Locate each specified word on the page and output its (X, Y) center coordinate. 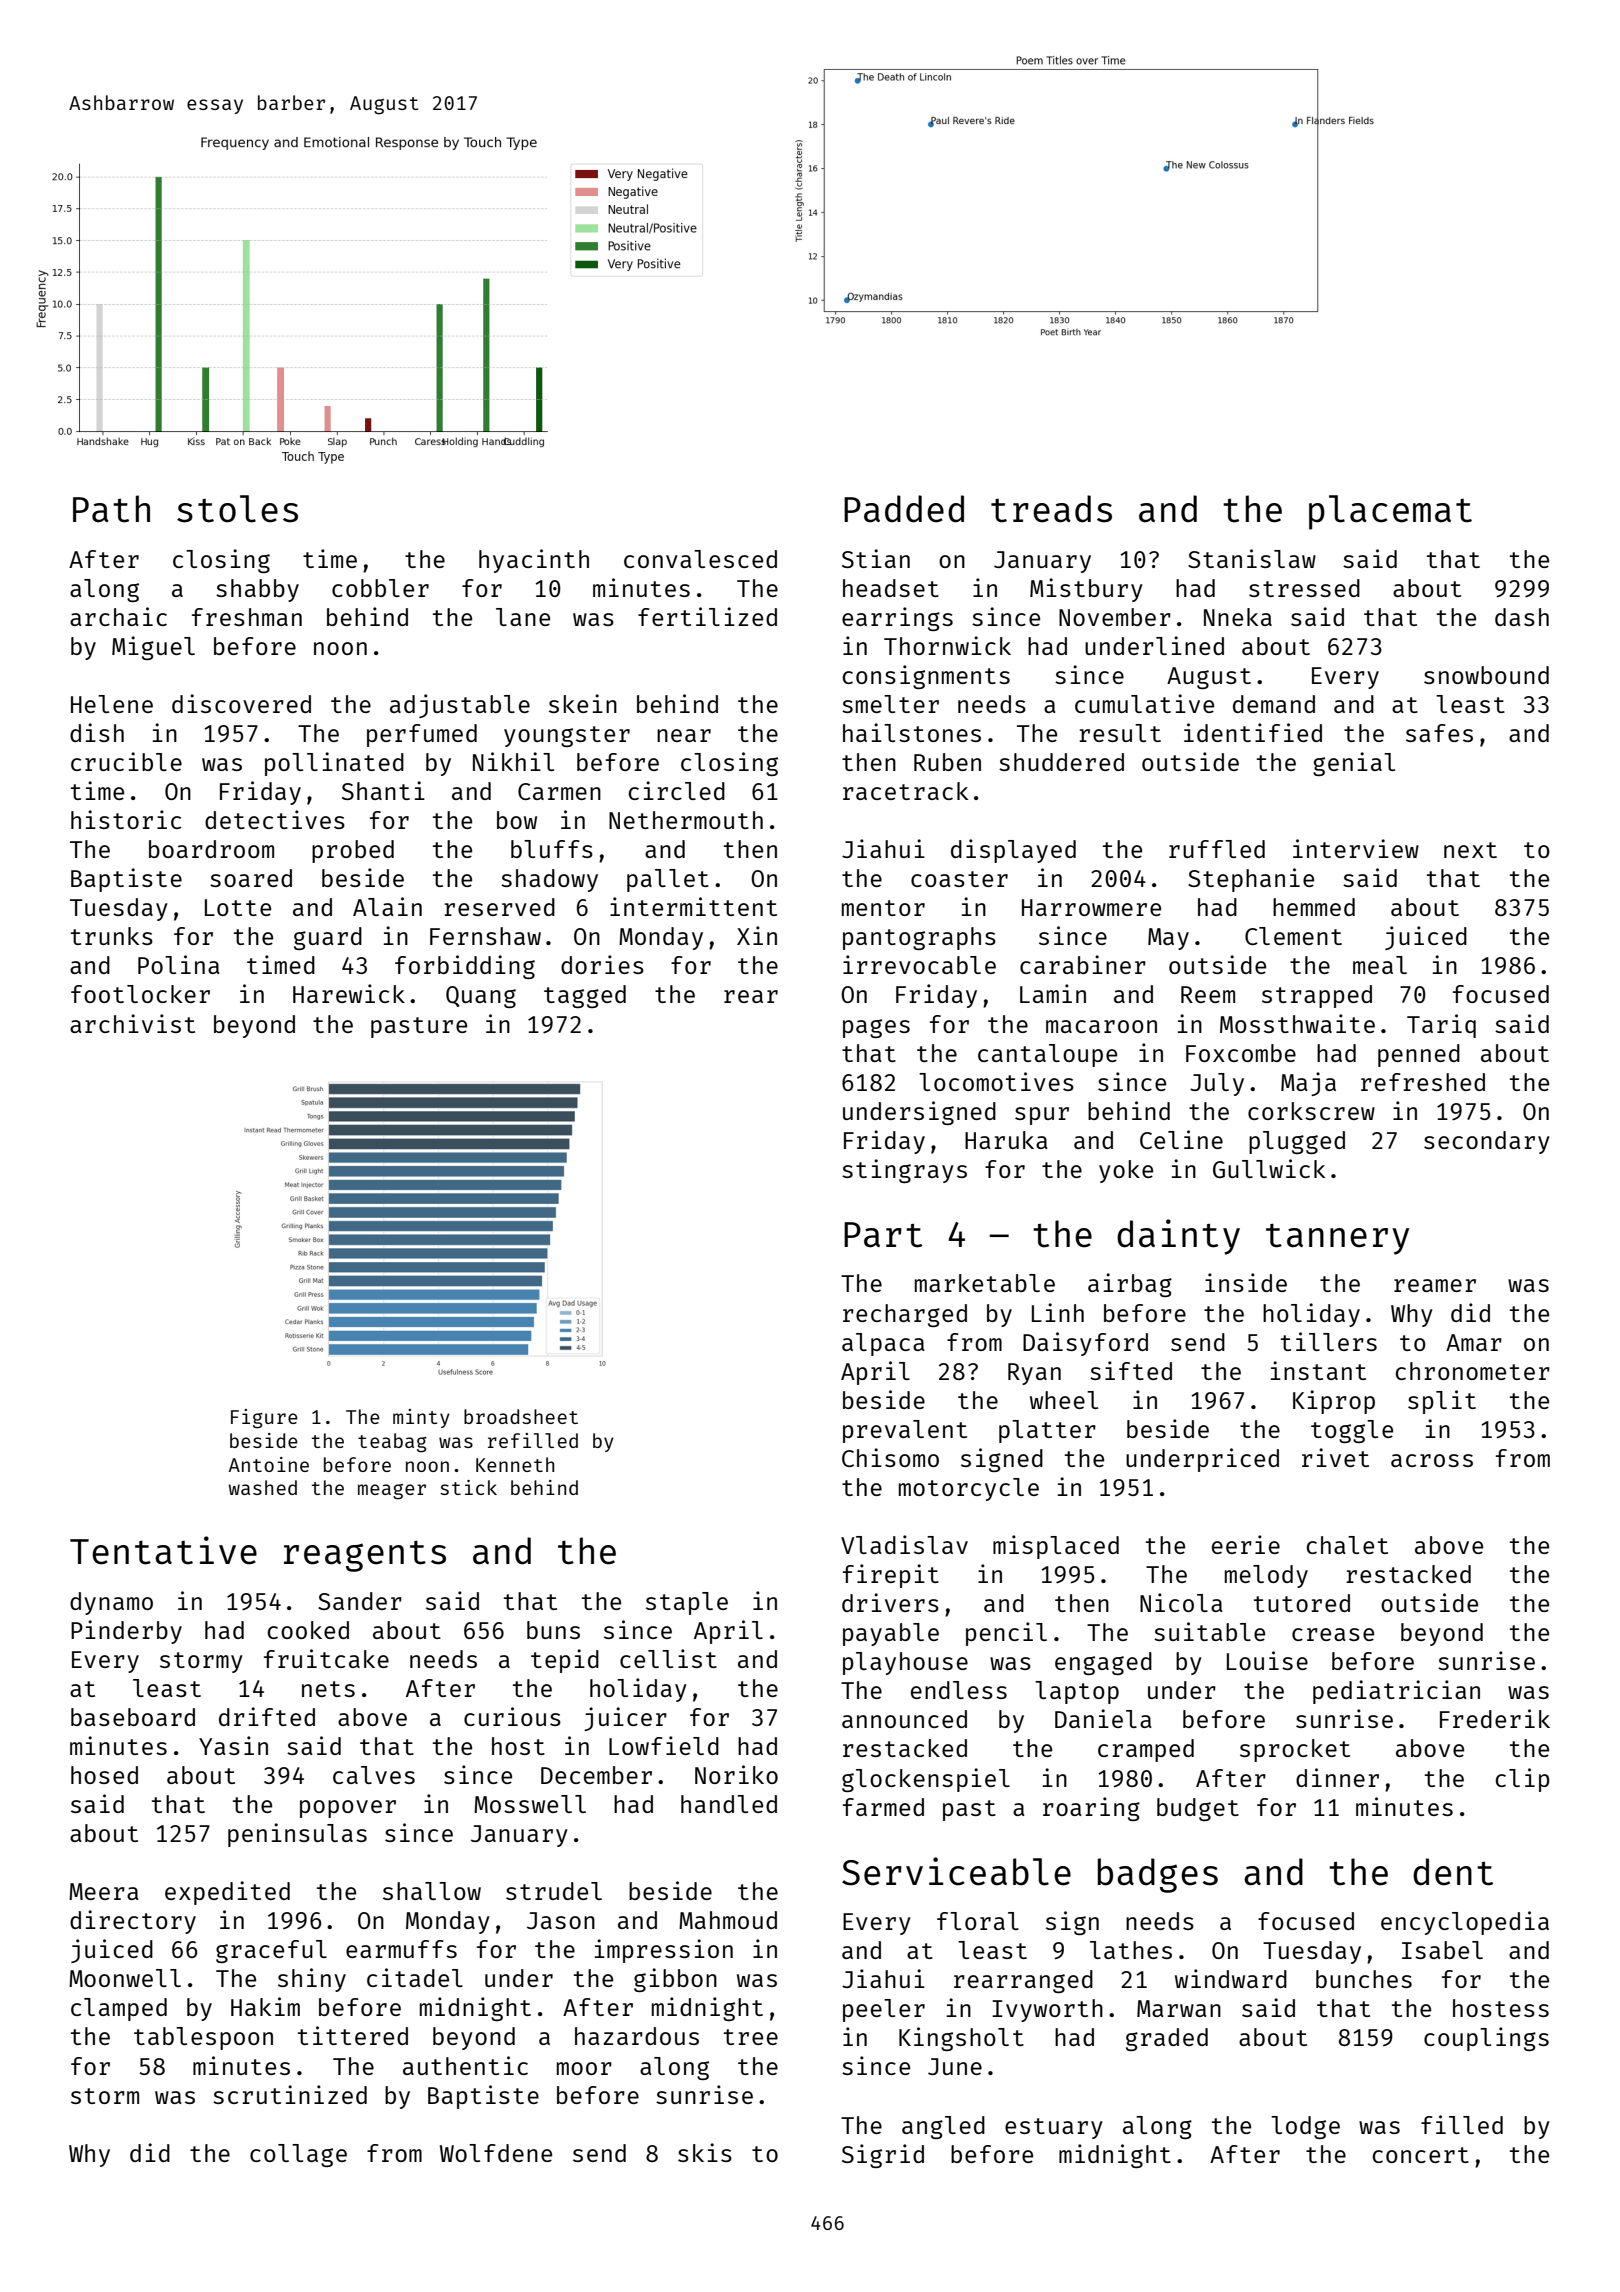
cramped (1146, 1750)
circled (677, 790)
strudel (554, 1891)
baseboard (133, 1717)
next (1470, 850)
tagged (585, 996)
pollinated (334, 764)
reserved (499, 907)
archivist (132, 1023)
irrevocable (919, 964)
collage (298, 2155)
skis (705, 2152)
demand (1274, 704)
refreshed (1423, 1082)
